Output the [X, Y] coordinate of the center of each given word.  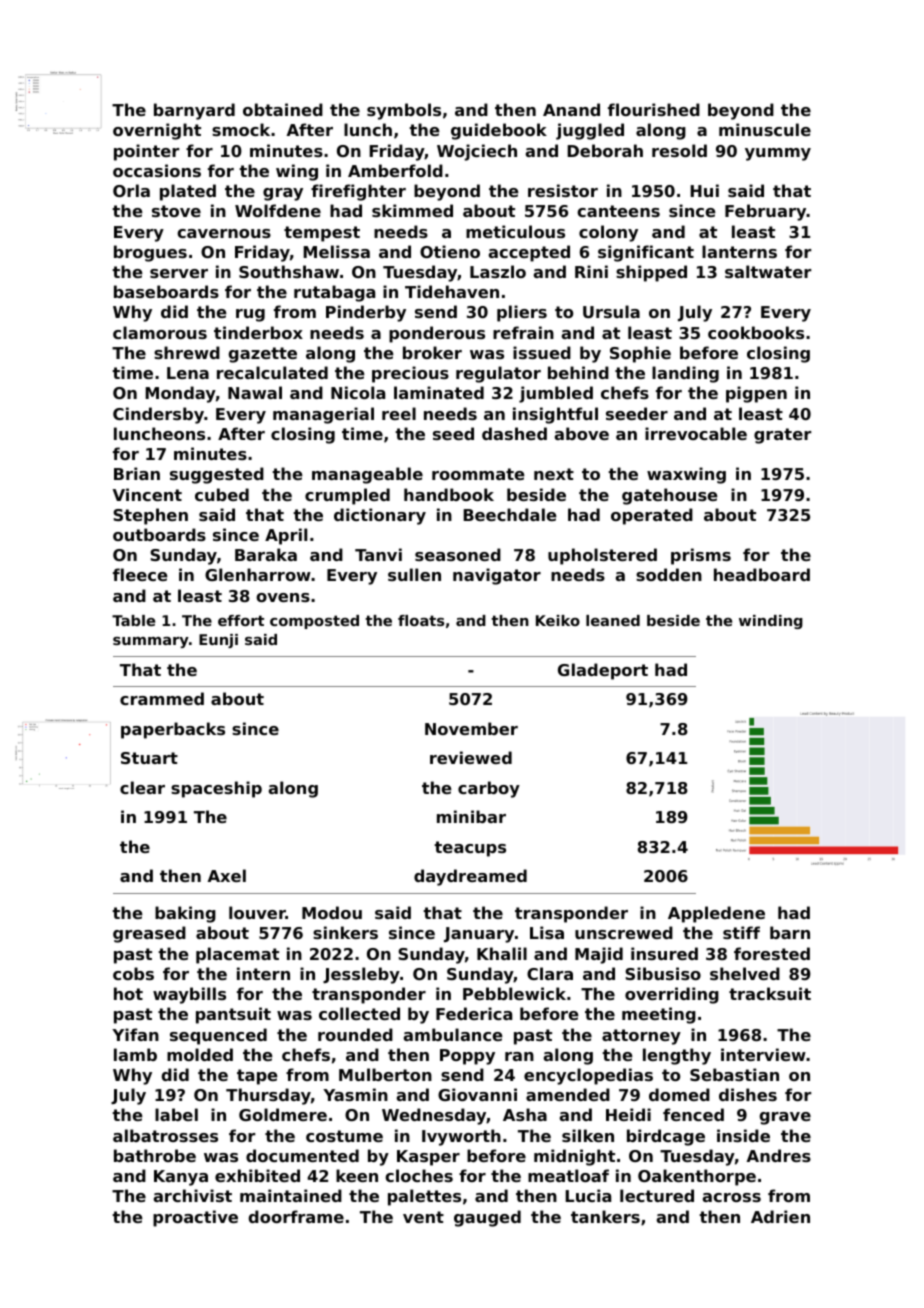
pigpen [756, 394]
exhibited [257, 1175]
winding [771, 622]
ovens [283, 597]
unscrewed [624, 932]
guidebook [499, 131]
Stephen [150, 516]
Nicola [358, 392]
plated [188, 192]
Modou [332, 912]
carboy [489, 789]
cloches [419, 1175]
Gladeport [603, 671]
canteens [618, 211]
